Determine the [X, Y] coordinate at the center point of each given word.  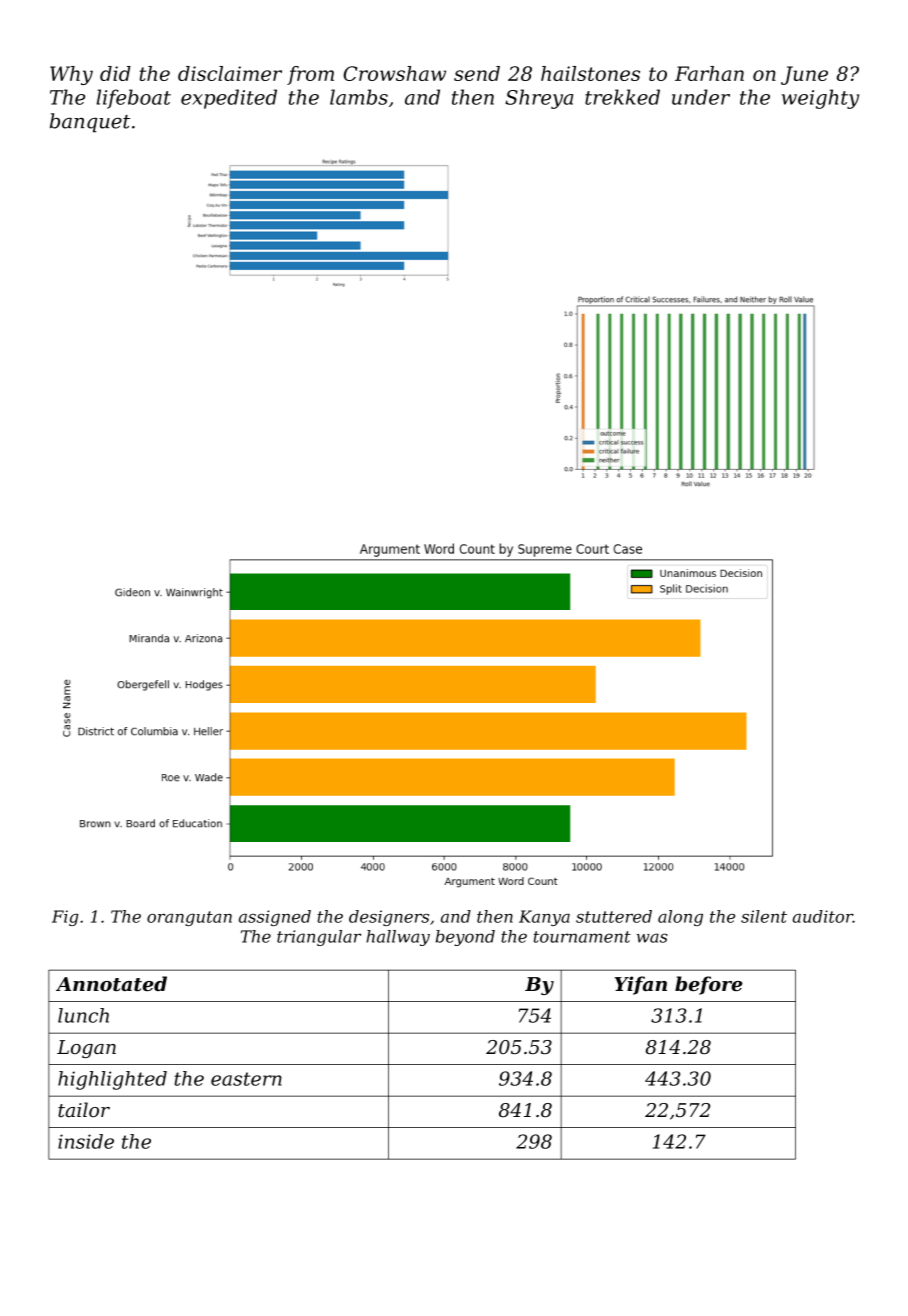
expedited [229, 99]
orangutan [189, 918]
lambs [359, 97]
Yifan [641, 985]
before [709, 985]
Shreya [539, 99]
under [701, 97]
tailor [84, 1110]
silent [764, 916]
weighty [820, 99]
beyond [465, 938]
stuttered [614, 916]
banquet [90, 123]
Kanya [544, 918]
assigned [275, 918]
